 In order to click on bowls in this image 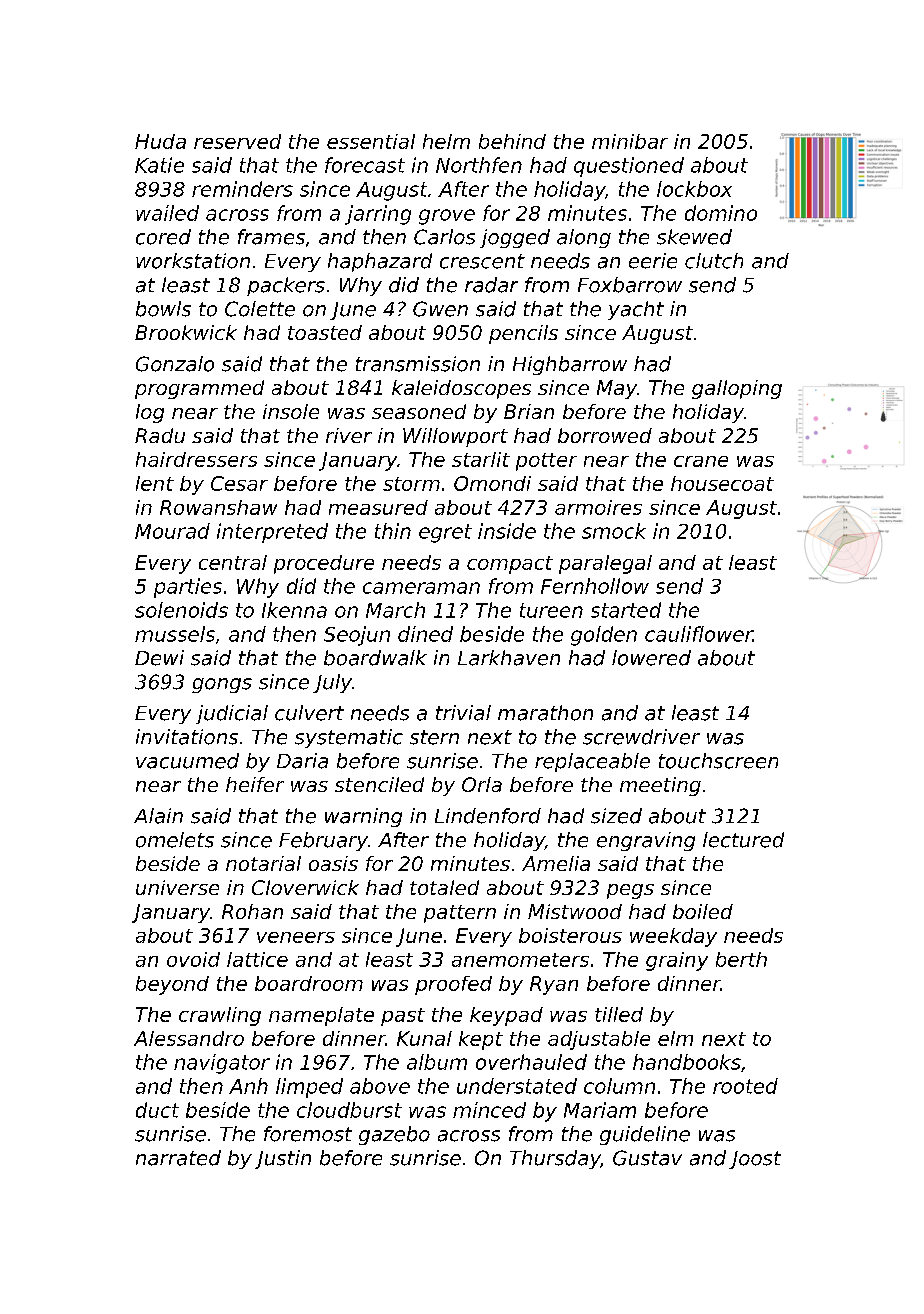, I will do `click(163, 309)`.
